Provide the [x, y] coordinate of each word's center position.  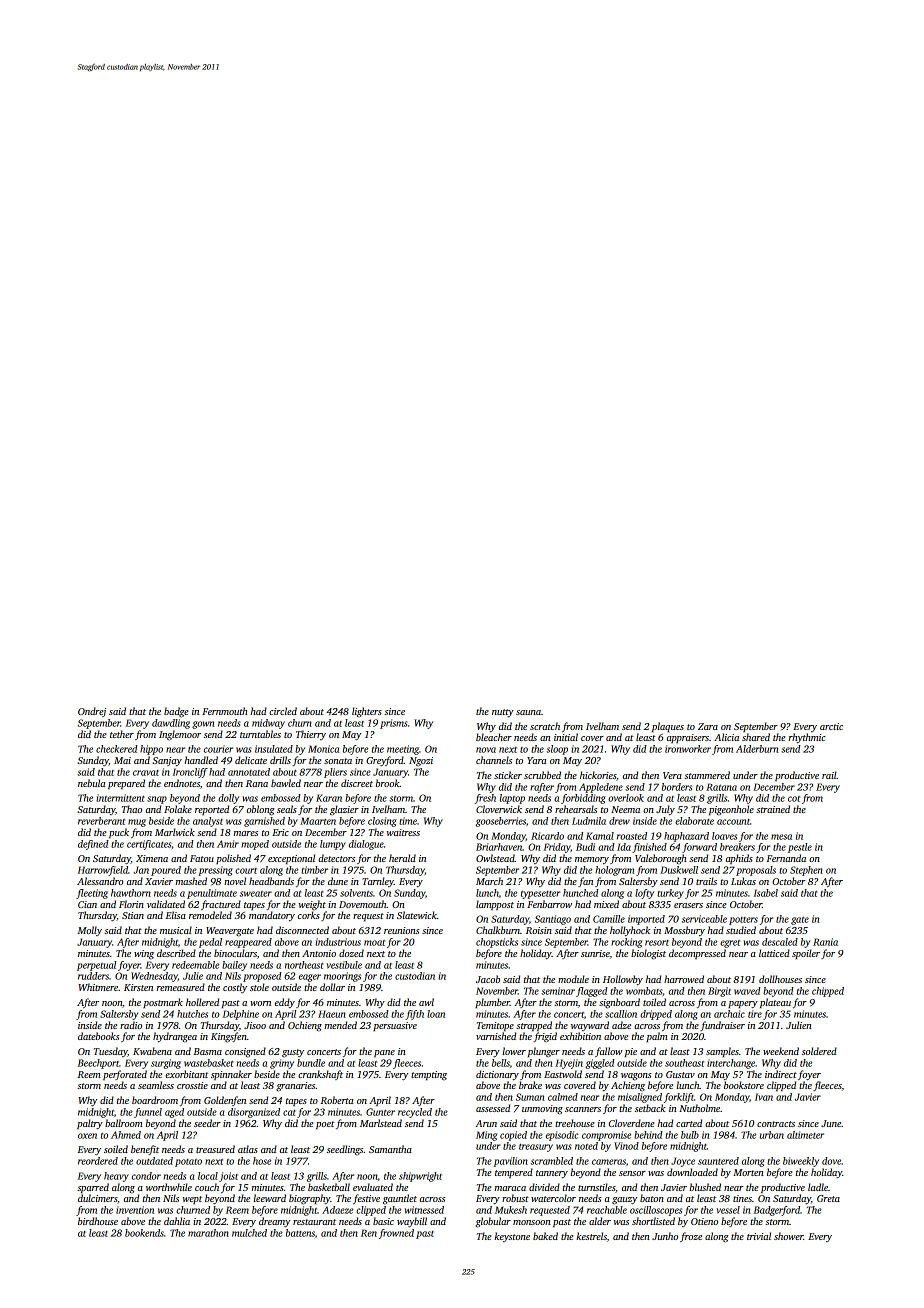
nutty [503, 713]
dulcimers [97, 1198]
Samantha [390, 1149]
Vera [672, 775]
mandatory [272, 916]
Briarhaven [499, 847]
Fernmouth [224, 711]
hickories [598, 775]
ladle [818, 1187]
